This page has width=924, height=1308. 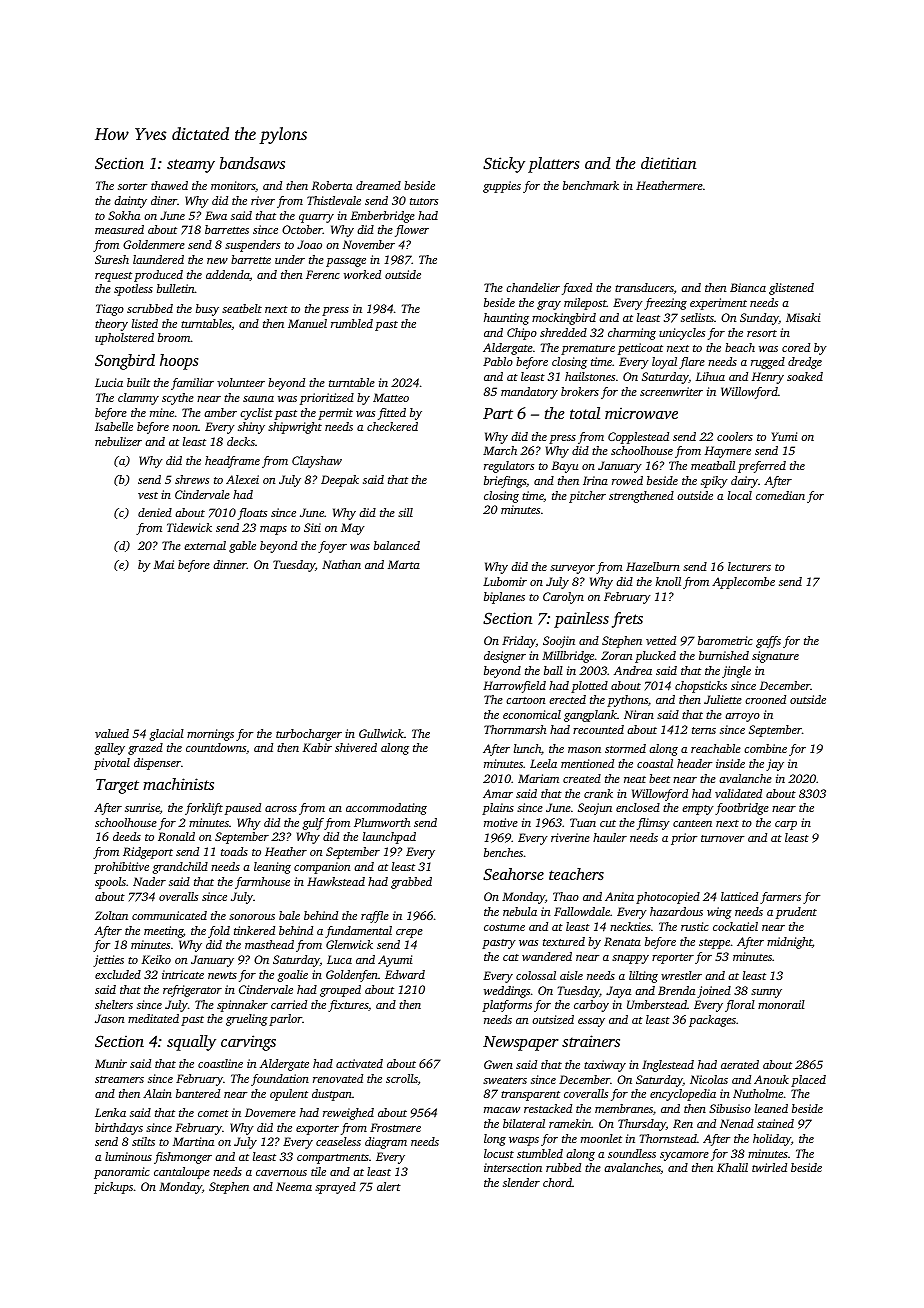 What do you see at coordinates (543, 763) in the page?
I see `Leela` at bounding box center [543, 763].
